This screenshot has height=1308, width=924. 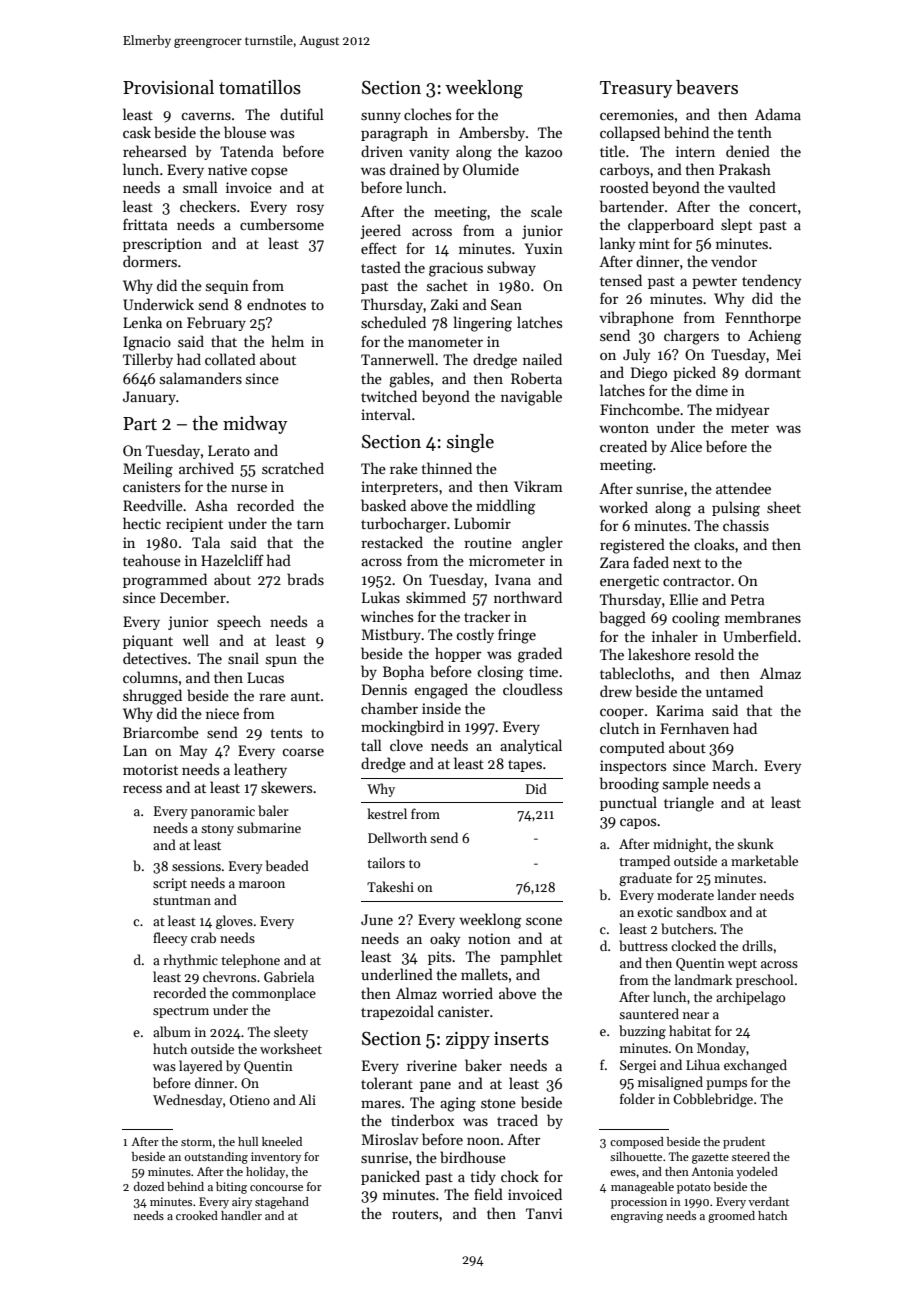 What do you see at coordinates (383, 505) in the screenshot?
I see `basked` at bounding box center [383, 505].
